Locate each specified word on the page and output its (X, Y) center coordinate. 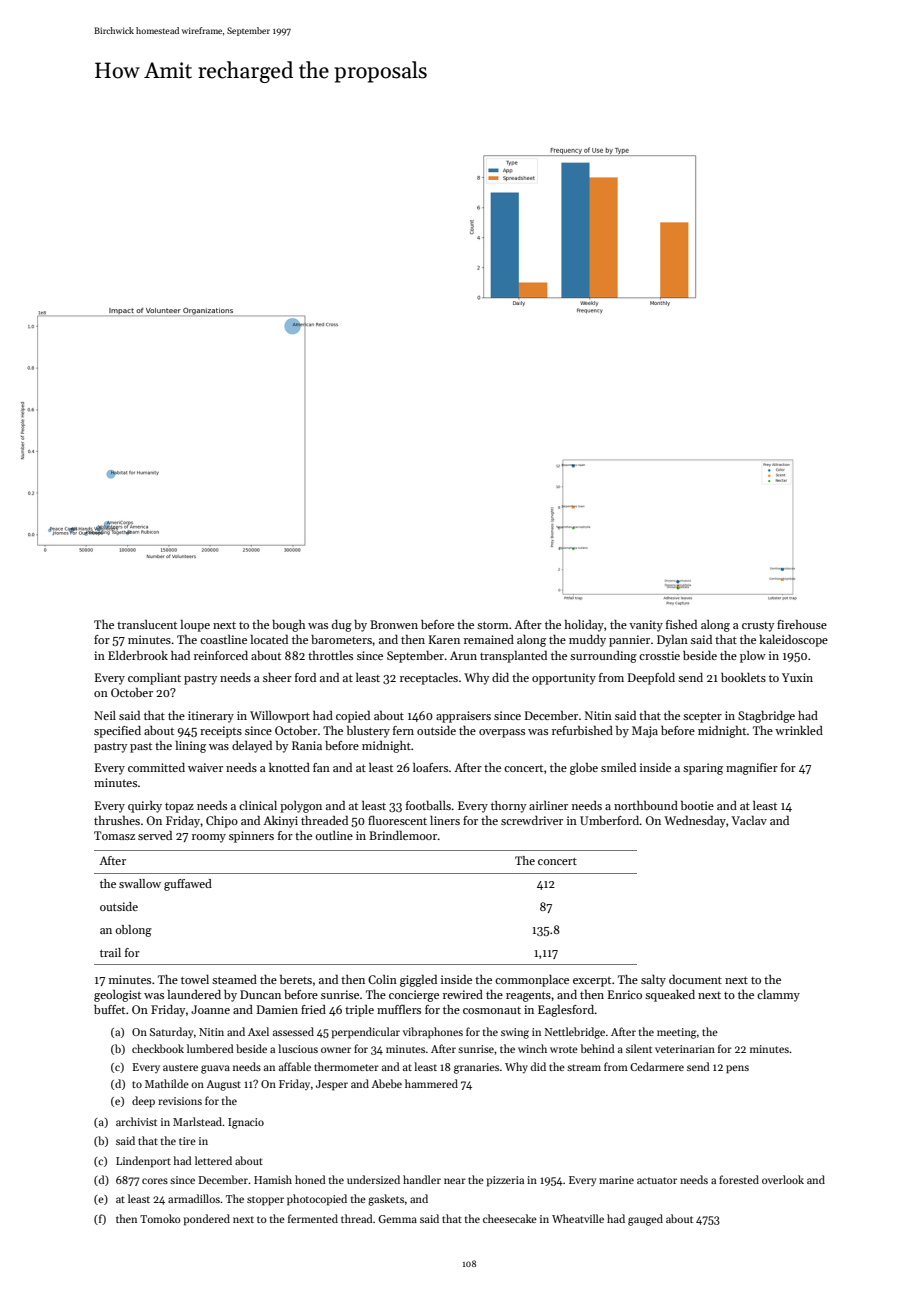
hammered (431, 1083)
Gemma (397, 1219)
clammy (778, 996)
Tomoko (160, 1218)
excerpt (592, 982)
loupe (195, 626)
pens (737, 1069)
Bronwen (394, 624)
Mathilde (167, 1083)
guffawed (188, 885)
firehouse (802, 624)
